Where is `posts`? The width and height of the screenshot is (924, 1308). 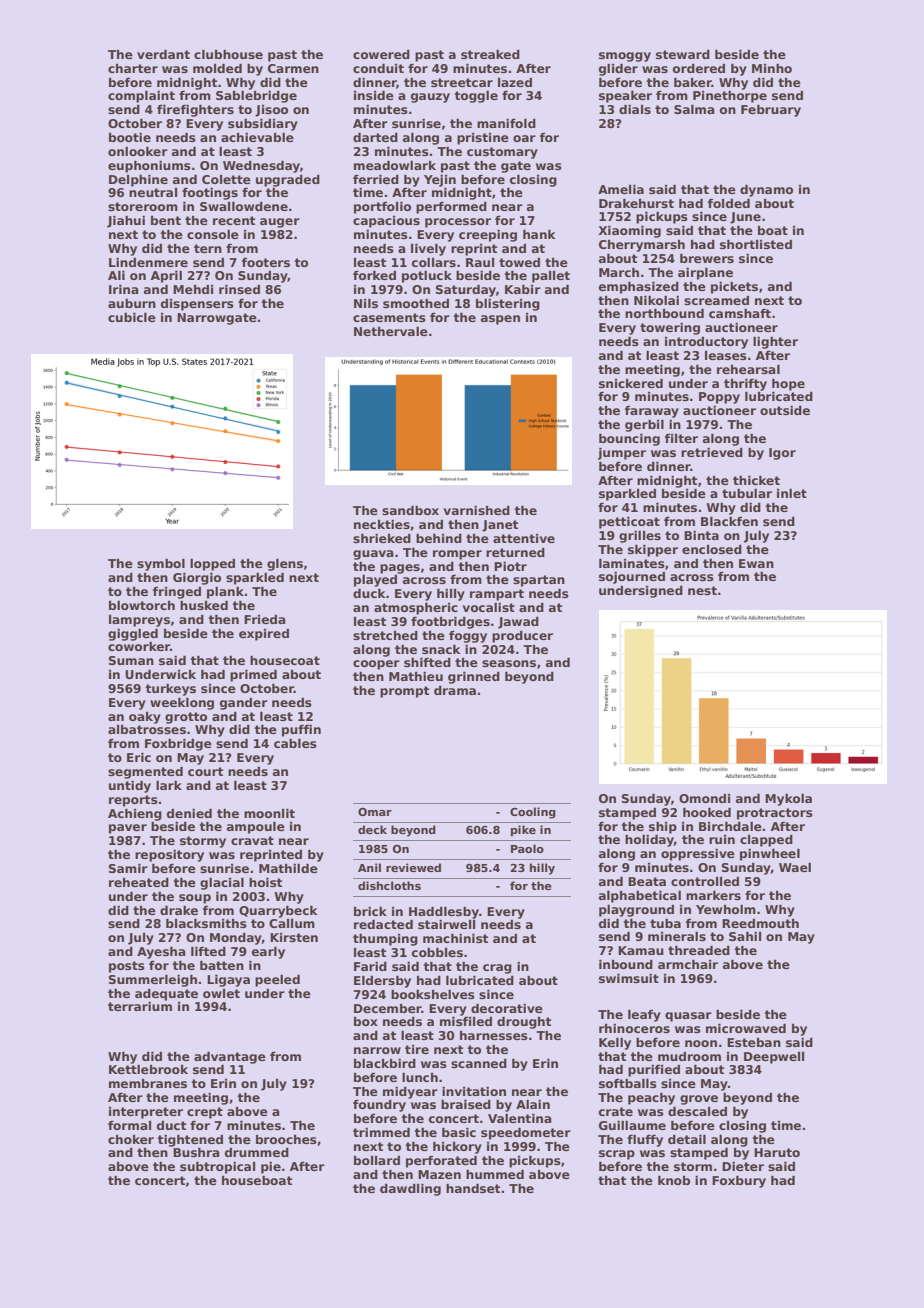
posts is located at coordinates (127, 967).
